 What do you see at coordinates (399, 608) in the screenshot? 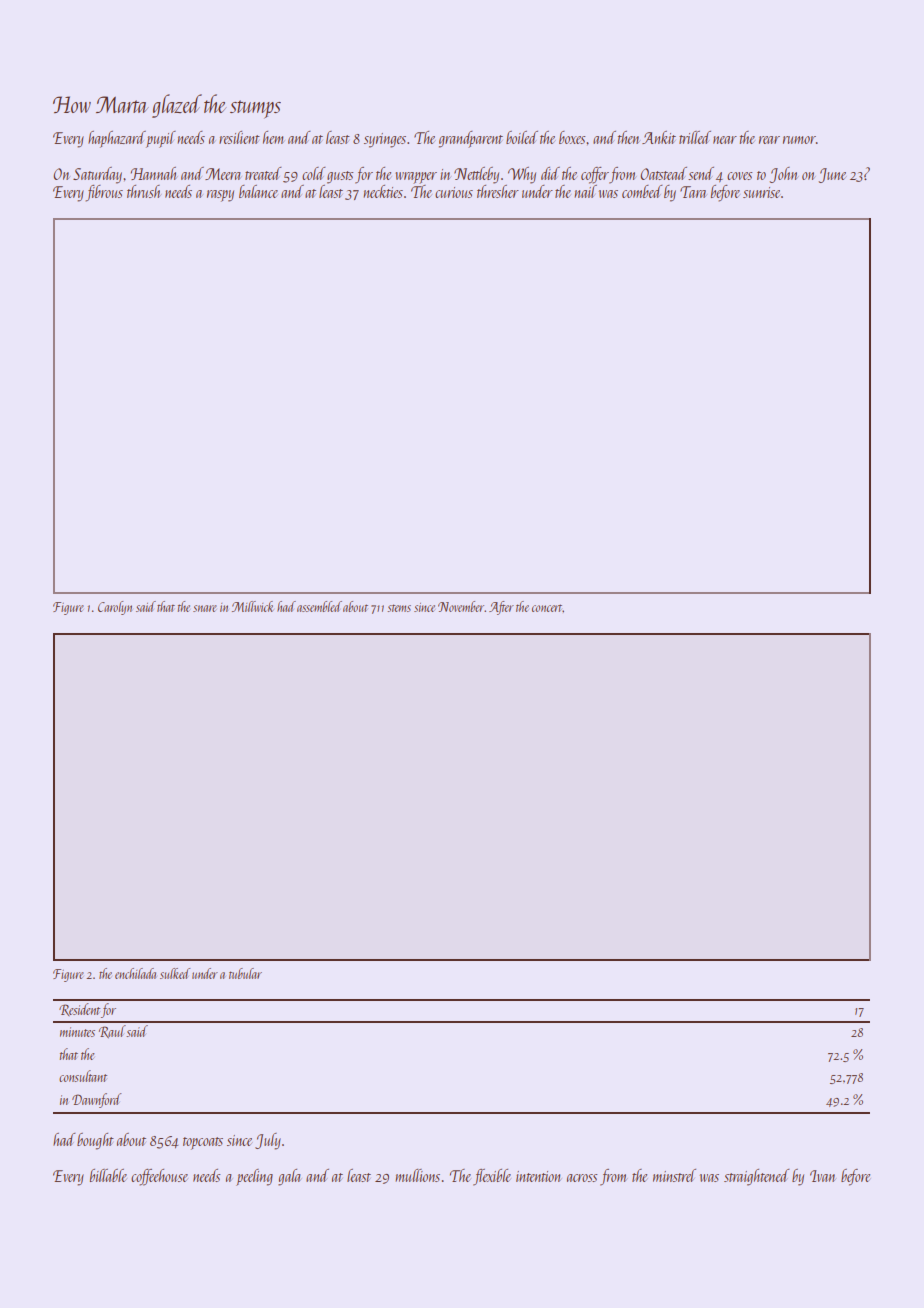
I see `stems` at bounding box center [399, 608].
